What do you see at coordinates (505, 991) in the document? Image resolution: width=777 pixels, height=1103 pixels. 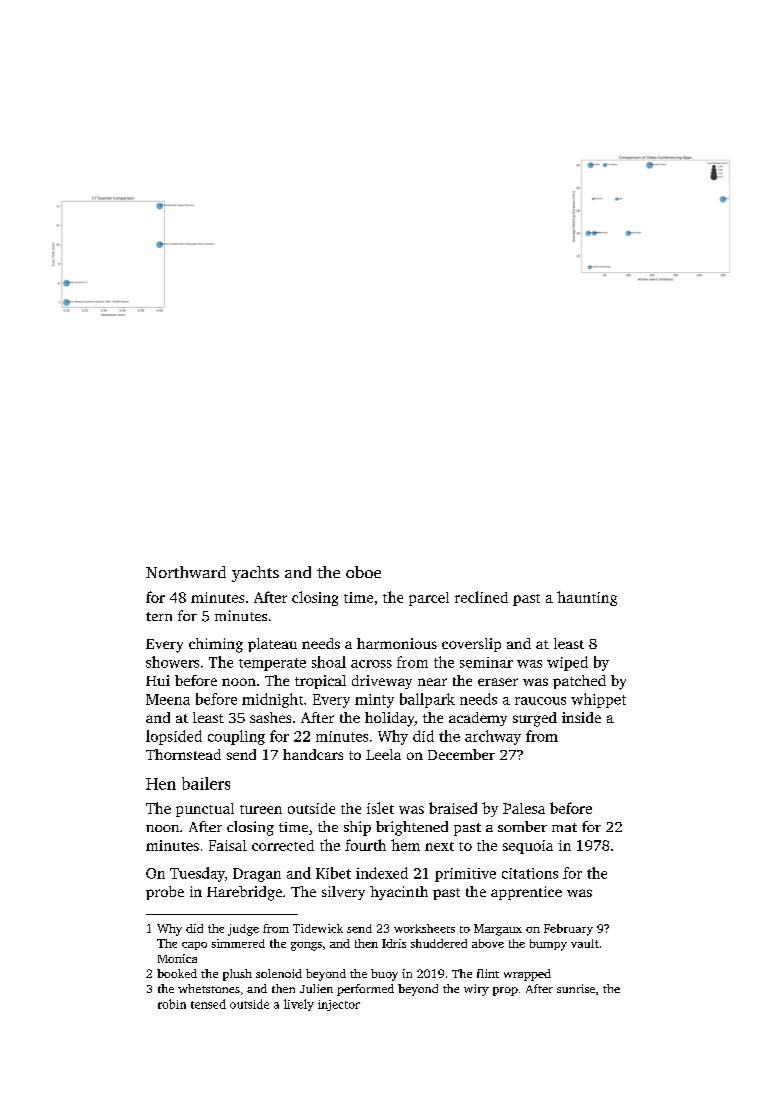 I see `prop` at bounding box center [505, 991].
